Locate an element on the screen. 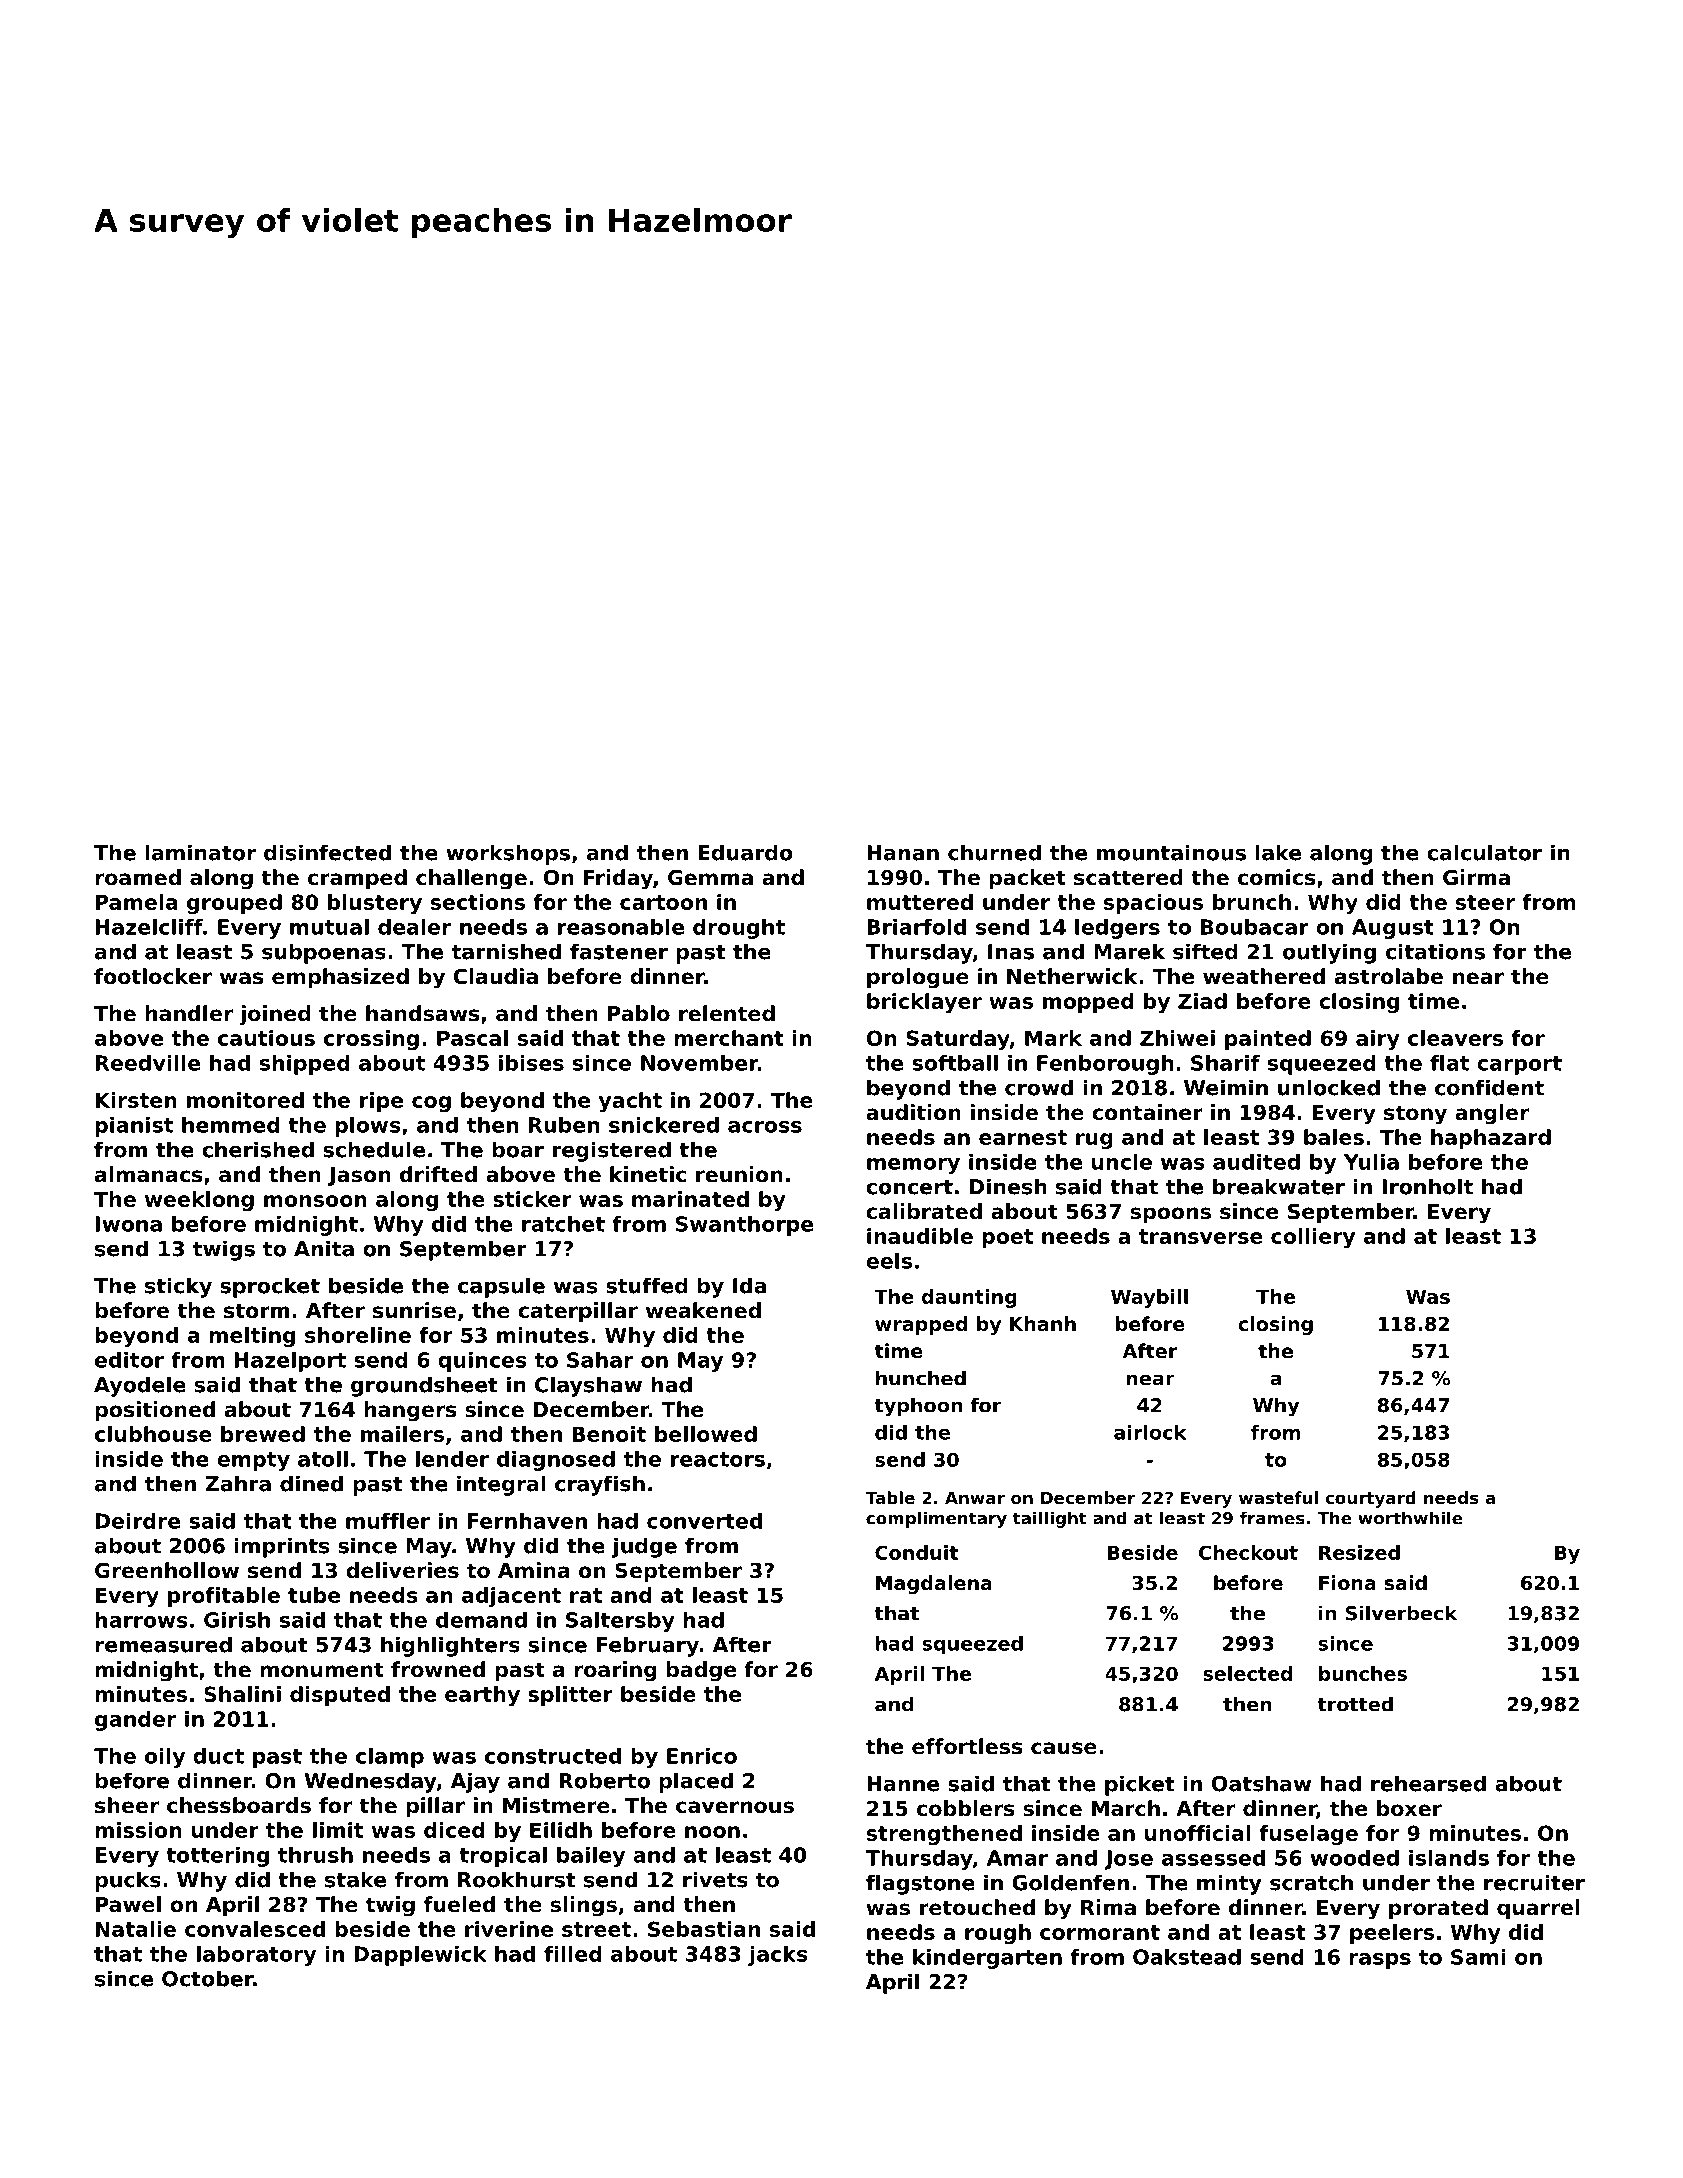 The image size is (1683, 2178). Fiona is located at coordinates (1347, 1582).
